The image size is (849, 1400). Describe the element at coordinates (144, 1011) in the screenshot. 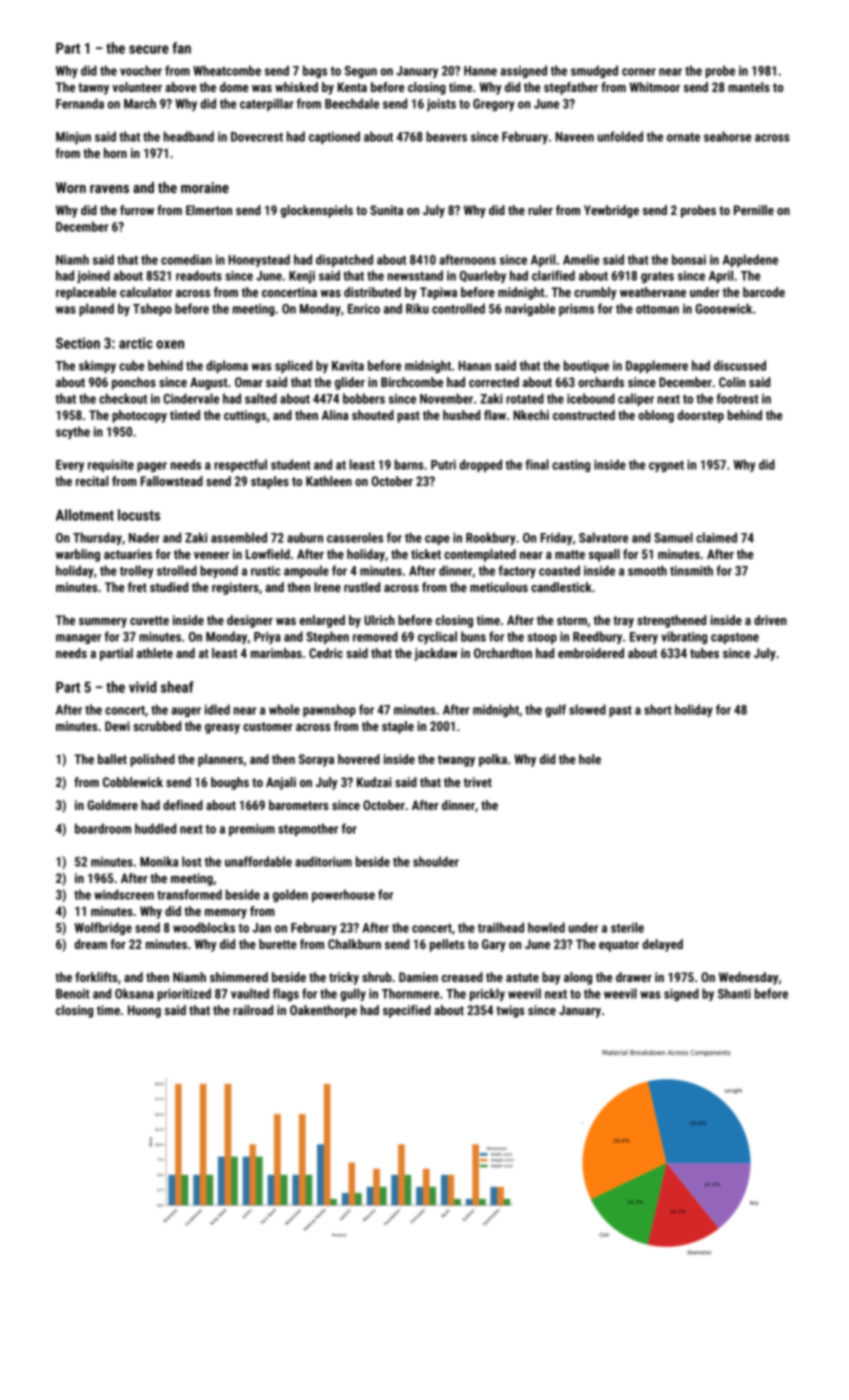

I see `Huong` at that location.
